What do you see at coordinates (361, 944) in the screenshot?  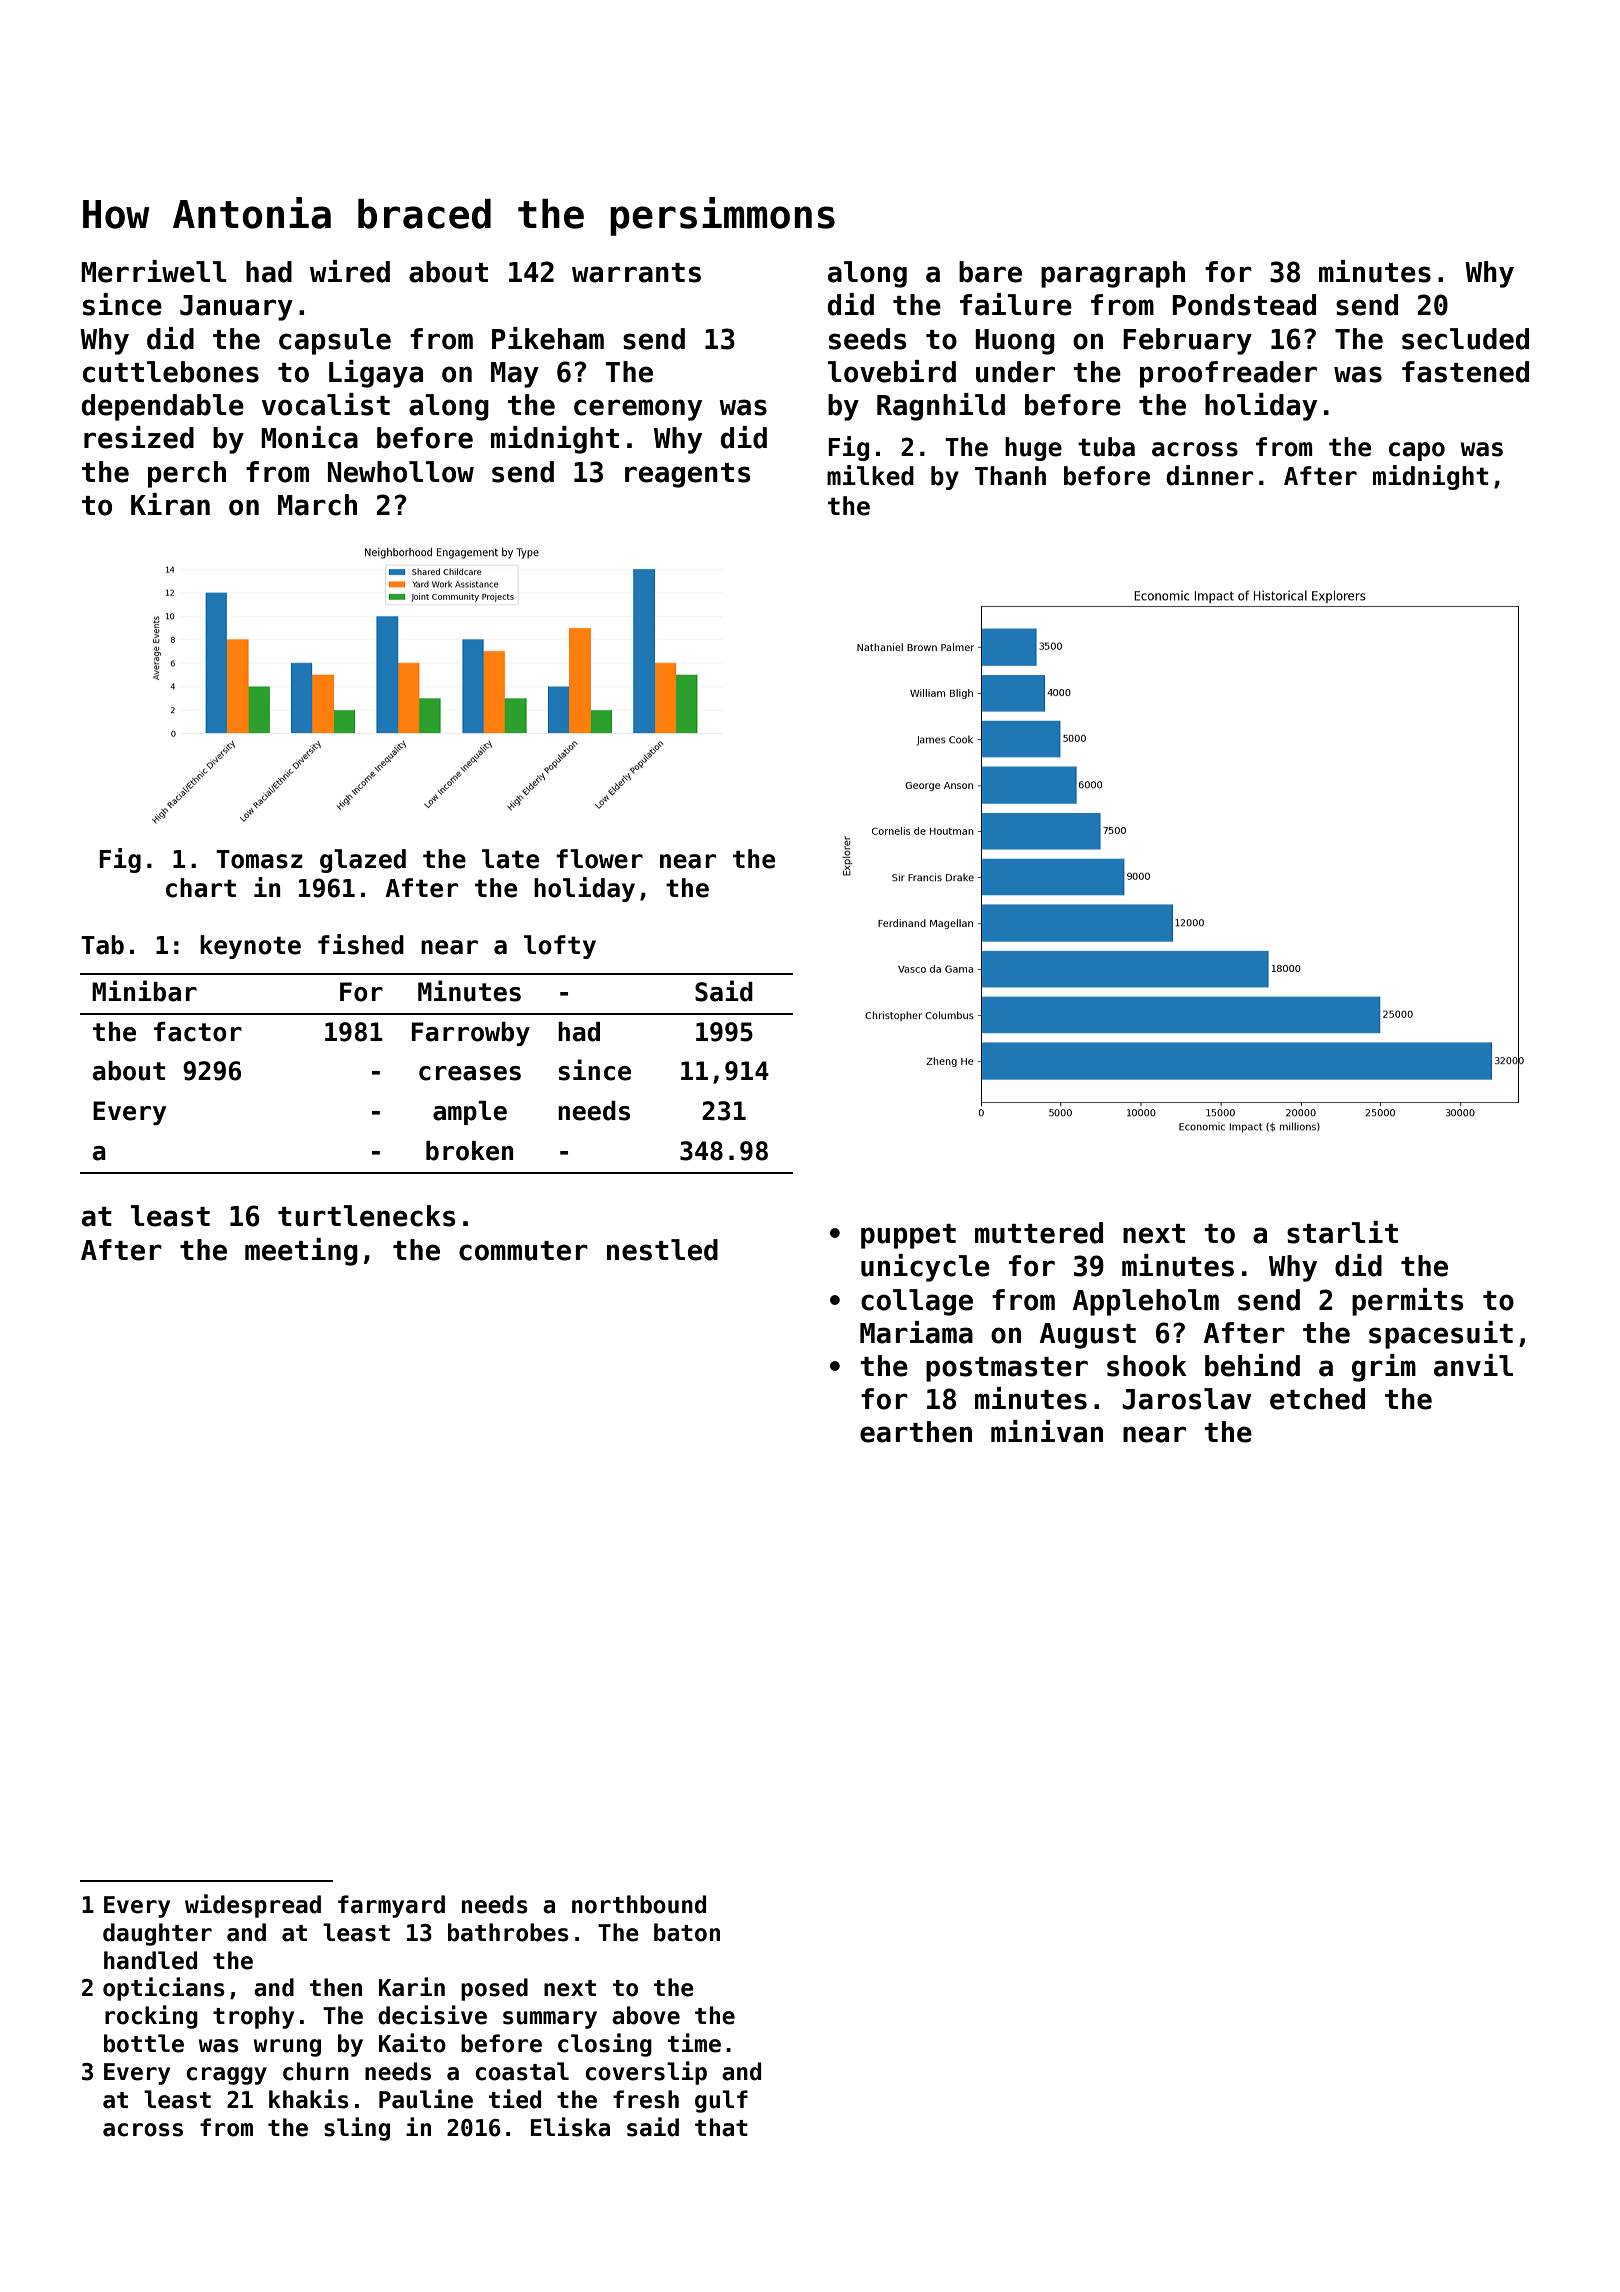 I see `fished` at bounding box center [361, 944].
